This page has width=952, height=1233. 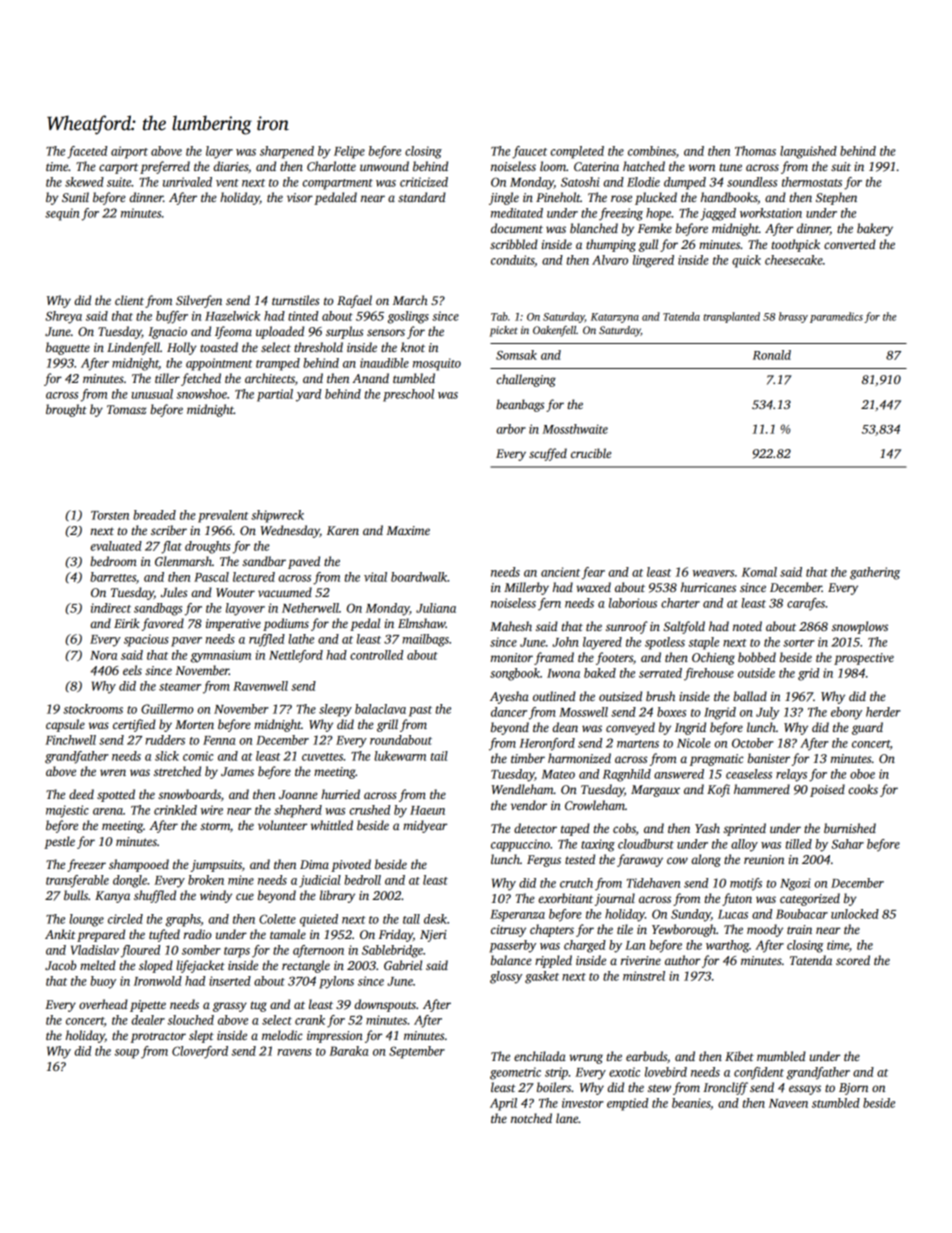 I want to click on Felipe, so click(x=349, y=152).
